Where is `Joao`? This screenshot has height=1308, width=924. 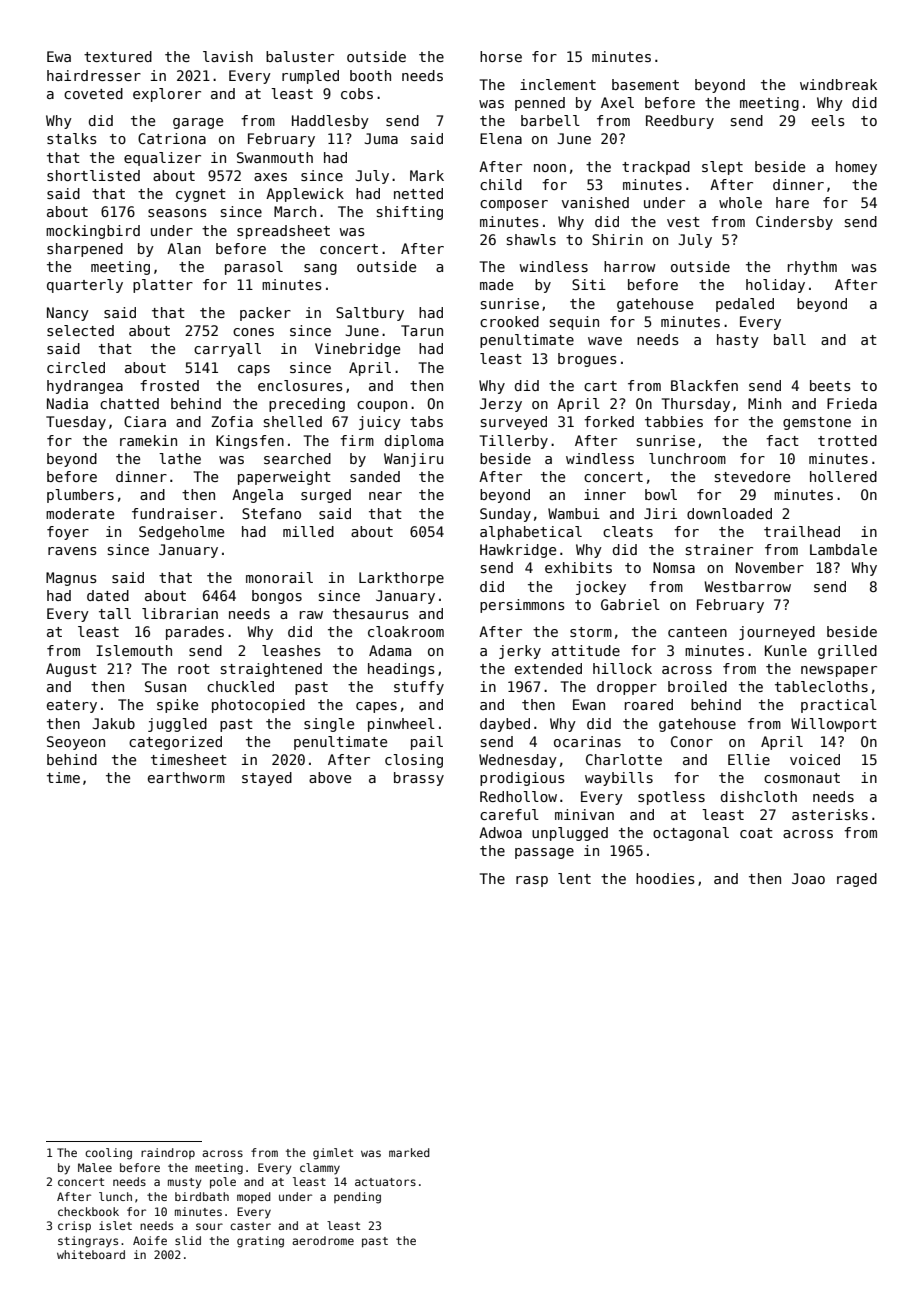
Joao is located at coordinates (808, 878).
